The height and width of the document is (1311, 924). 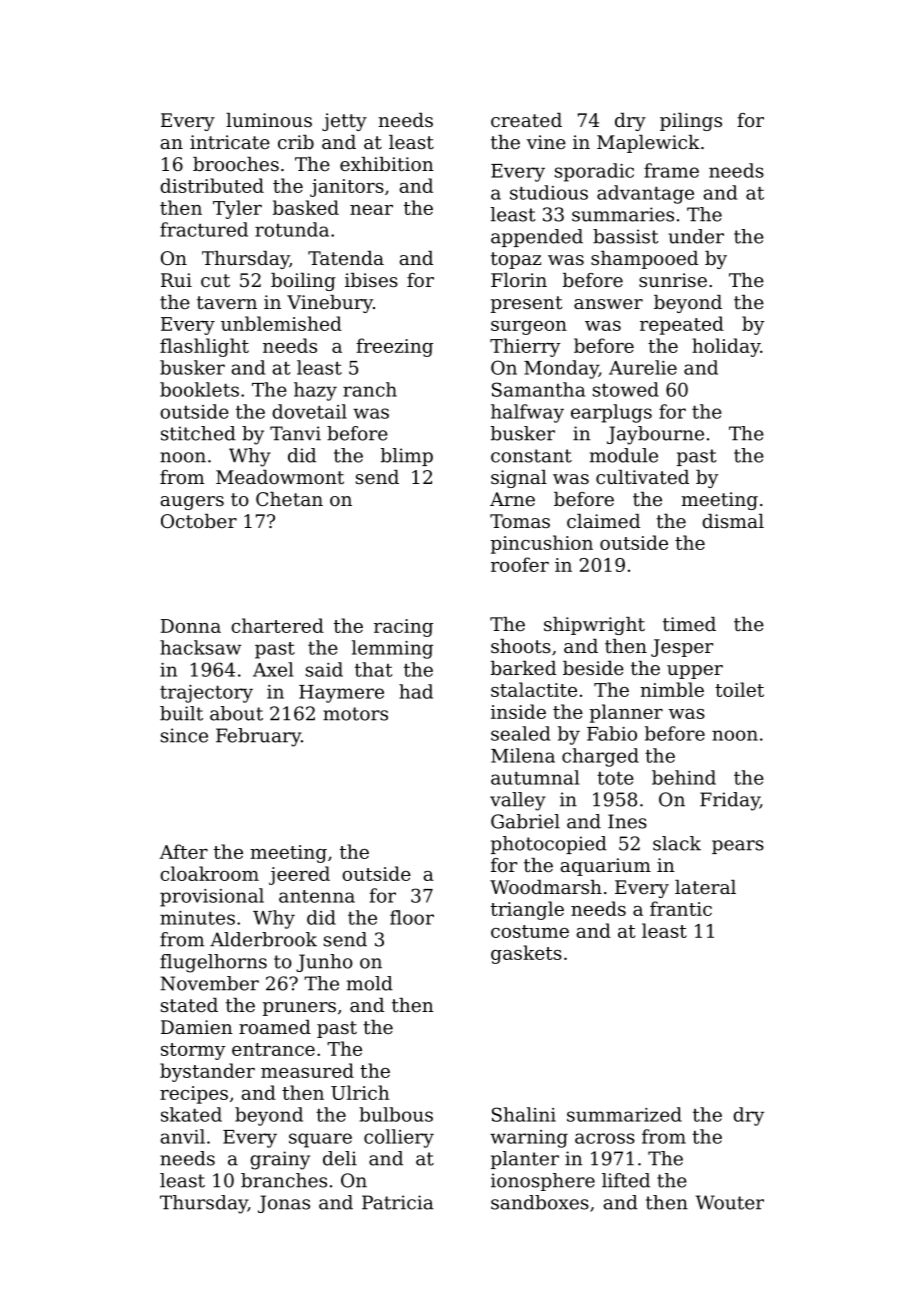 What do you see at coordinates (230, 142) in the document?
I see `intricate` at bounding box center [230, 142].
